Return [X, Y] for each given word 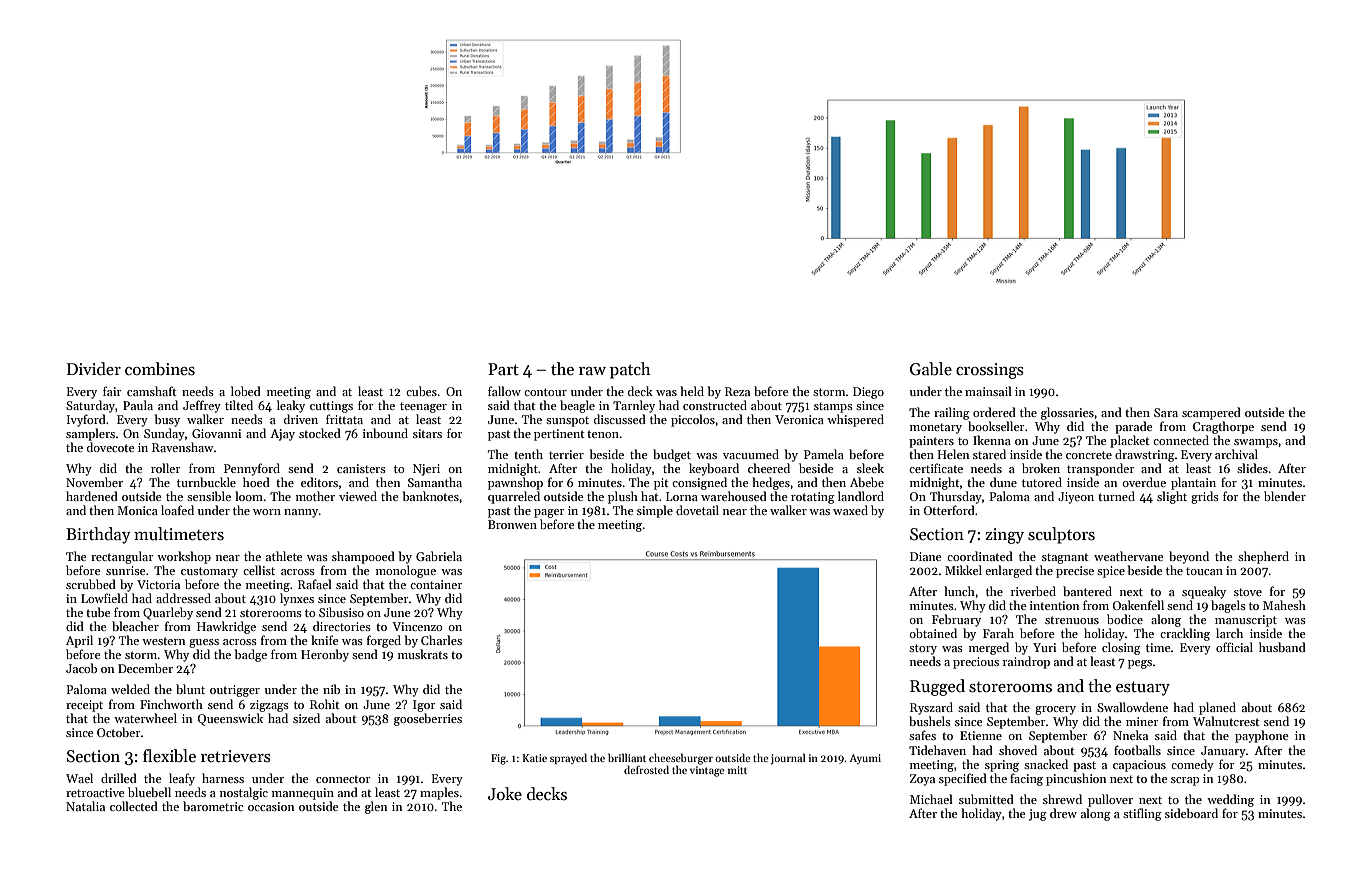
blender [1285, 496]
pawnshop [515, 483]
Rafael [315, 584]
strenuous [1072, 620]
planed [1217, 708]
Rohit [325, 704]
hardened [92, 496]
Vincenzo [417, 626]
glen [376, 807]
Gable [931, 369]
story [923, 649]
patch [630, 370]
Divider [94, 369]
